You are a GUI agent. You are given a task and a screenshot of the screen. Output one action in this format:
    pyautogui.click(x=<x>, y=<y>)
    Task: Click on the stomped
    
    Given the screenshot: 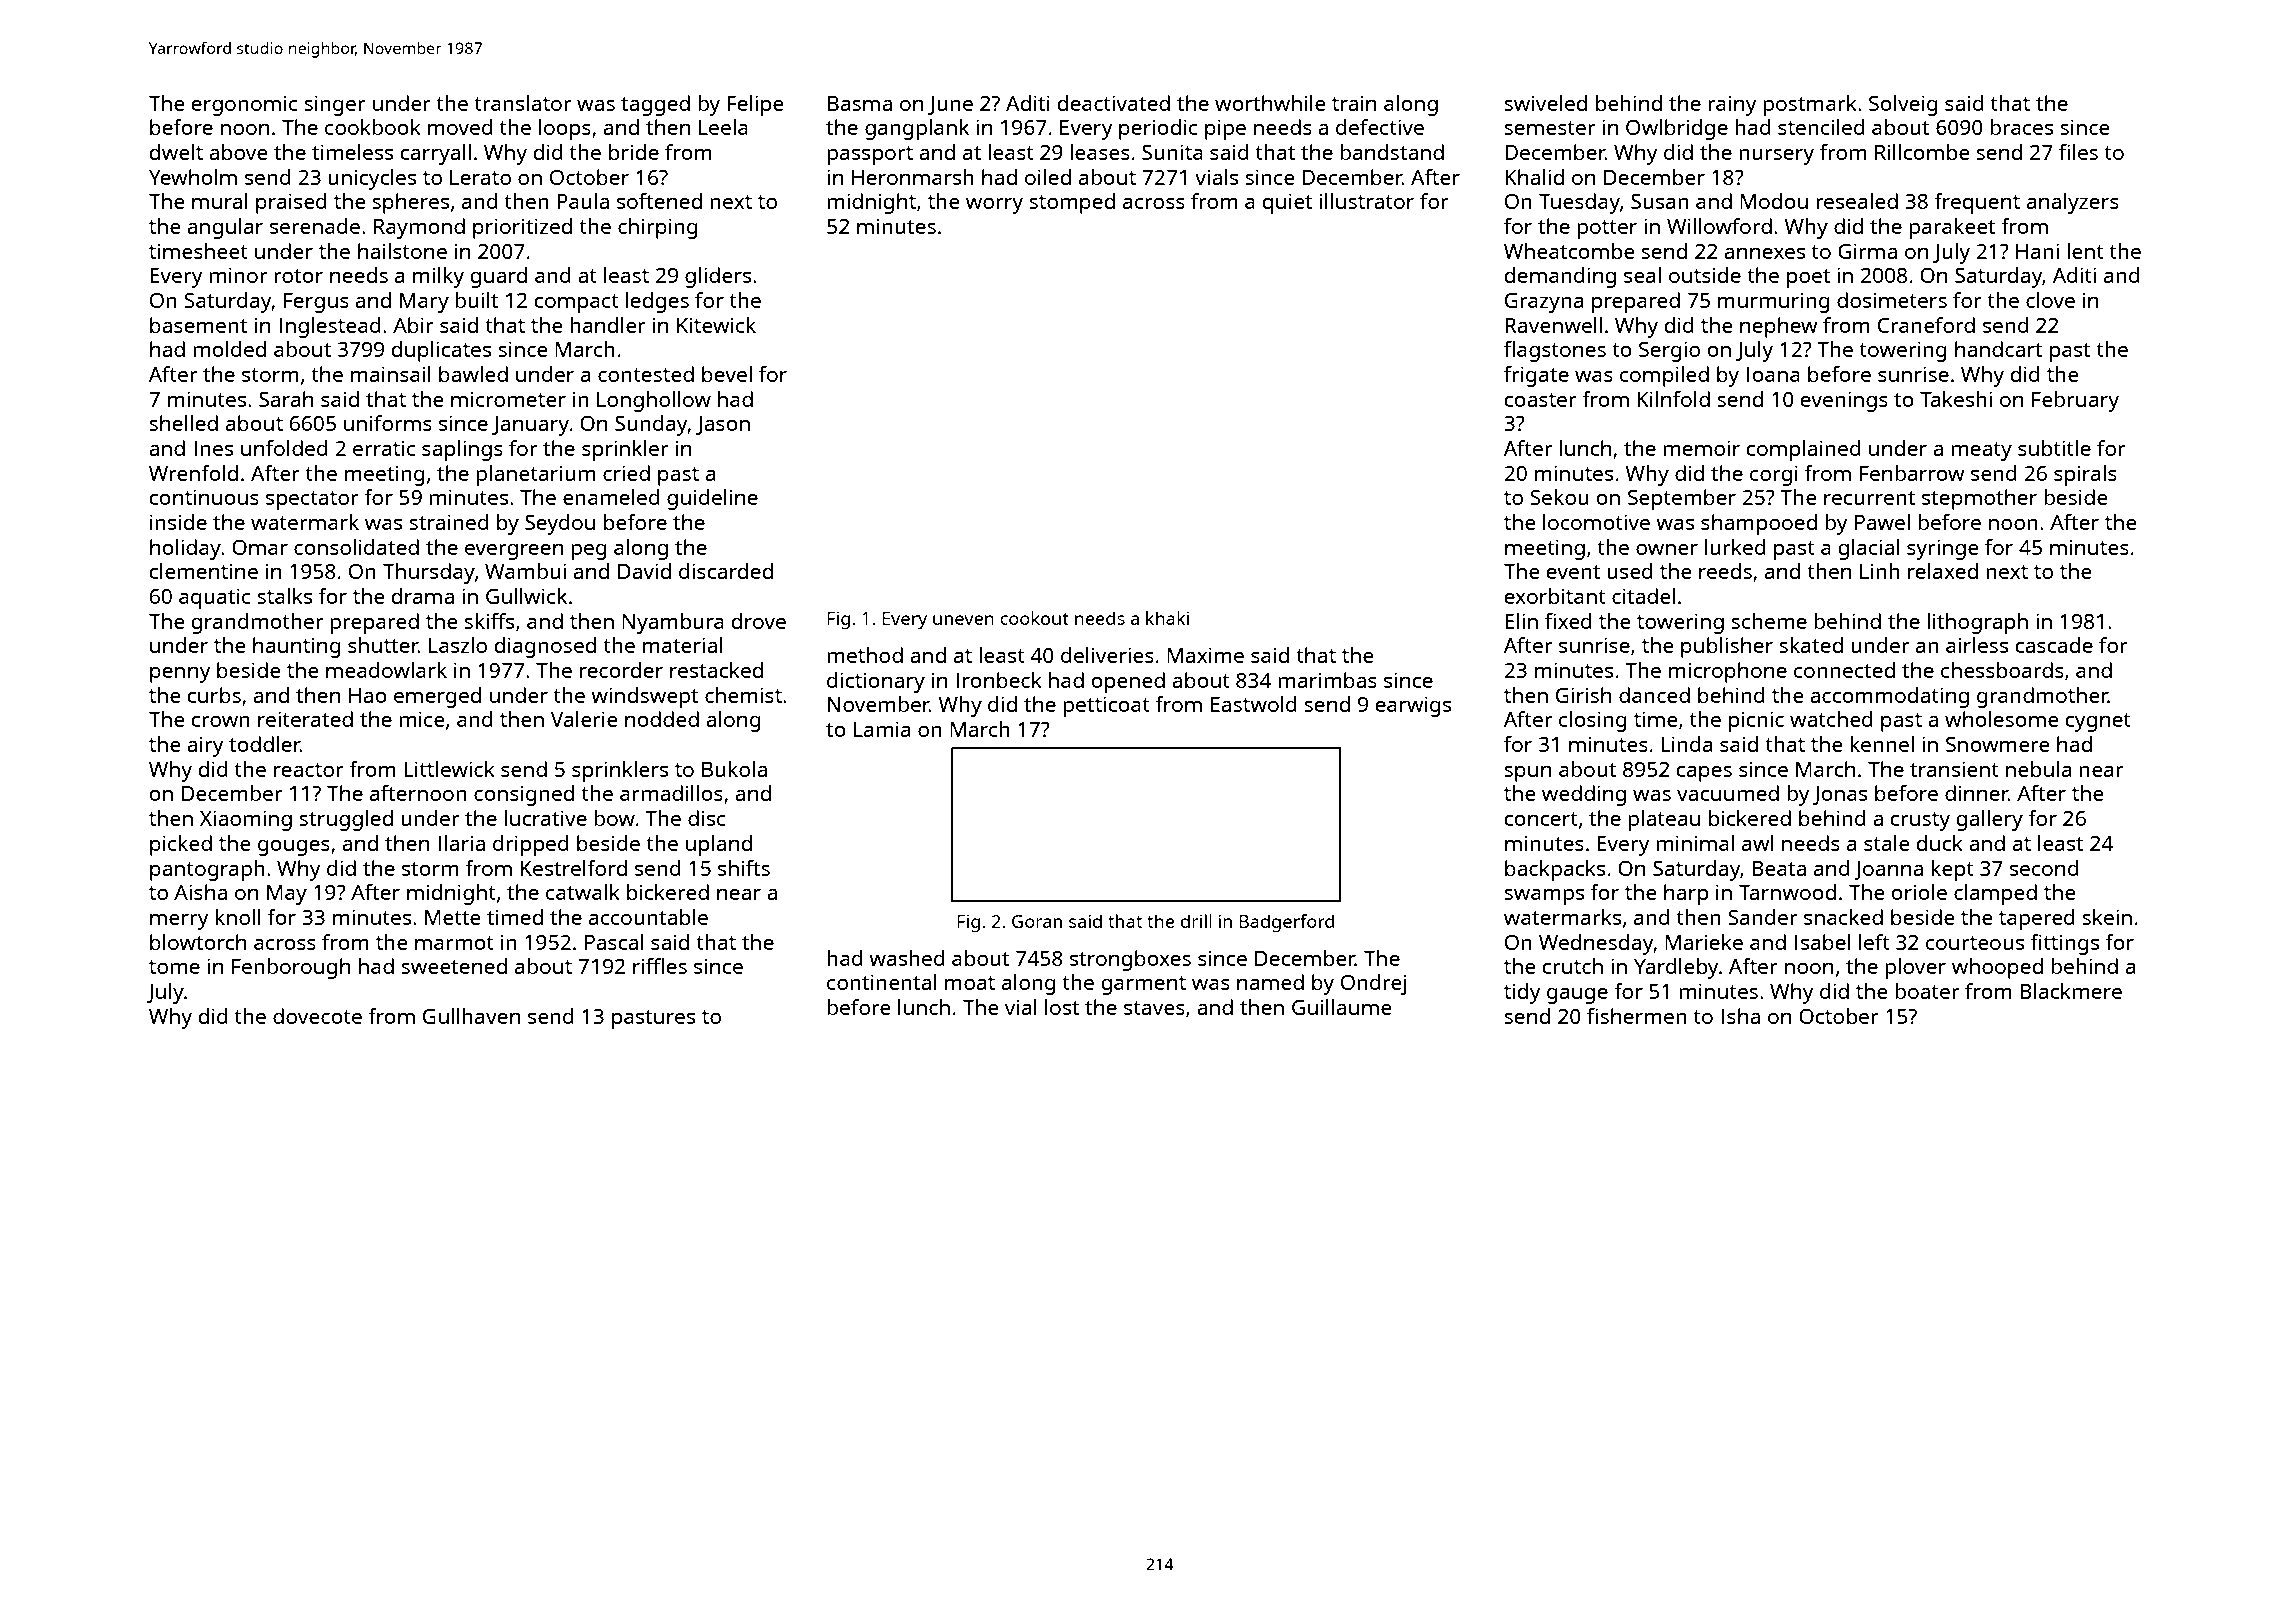 What is the action you would take?
    pyautogui.click(x=1072, y=203)
